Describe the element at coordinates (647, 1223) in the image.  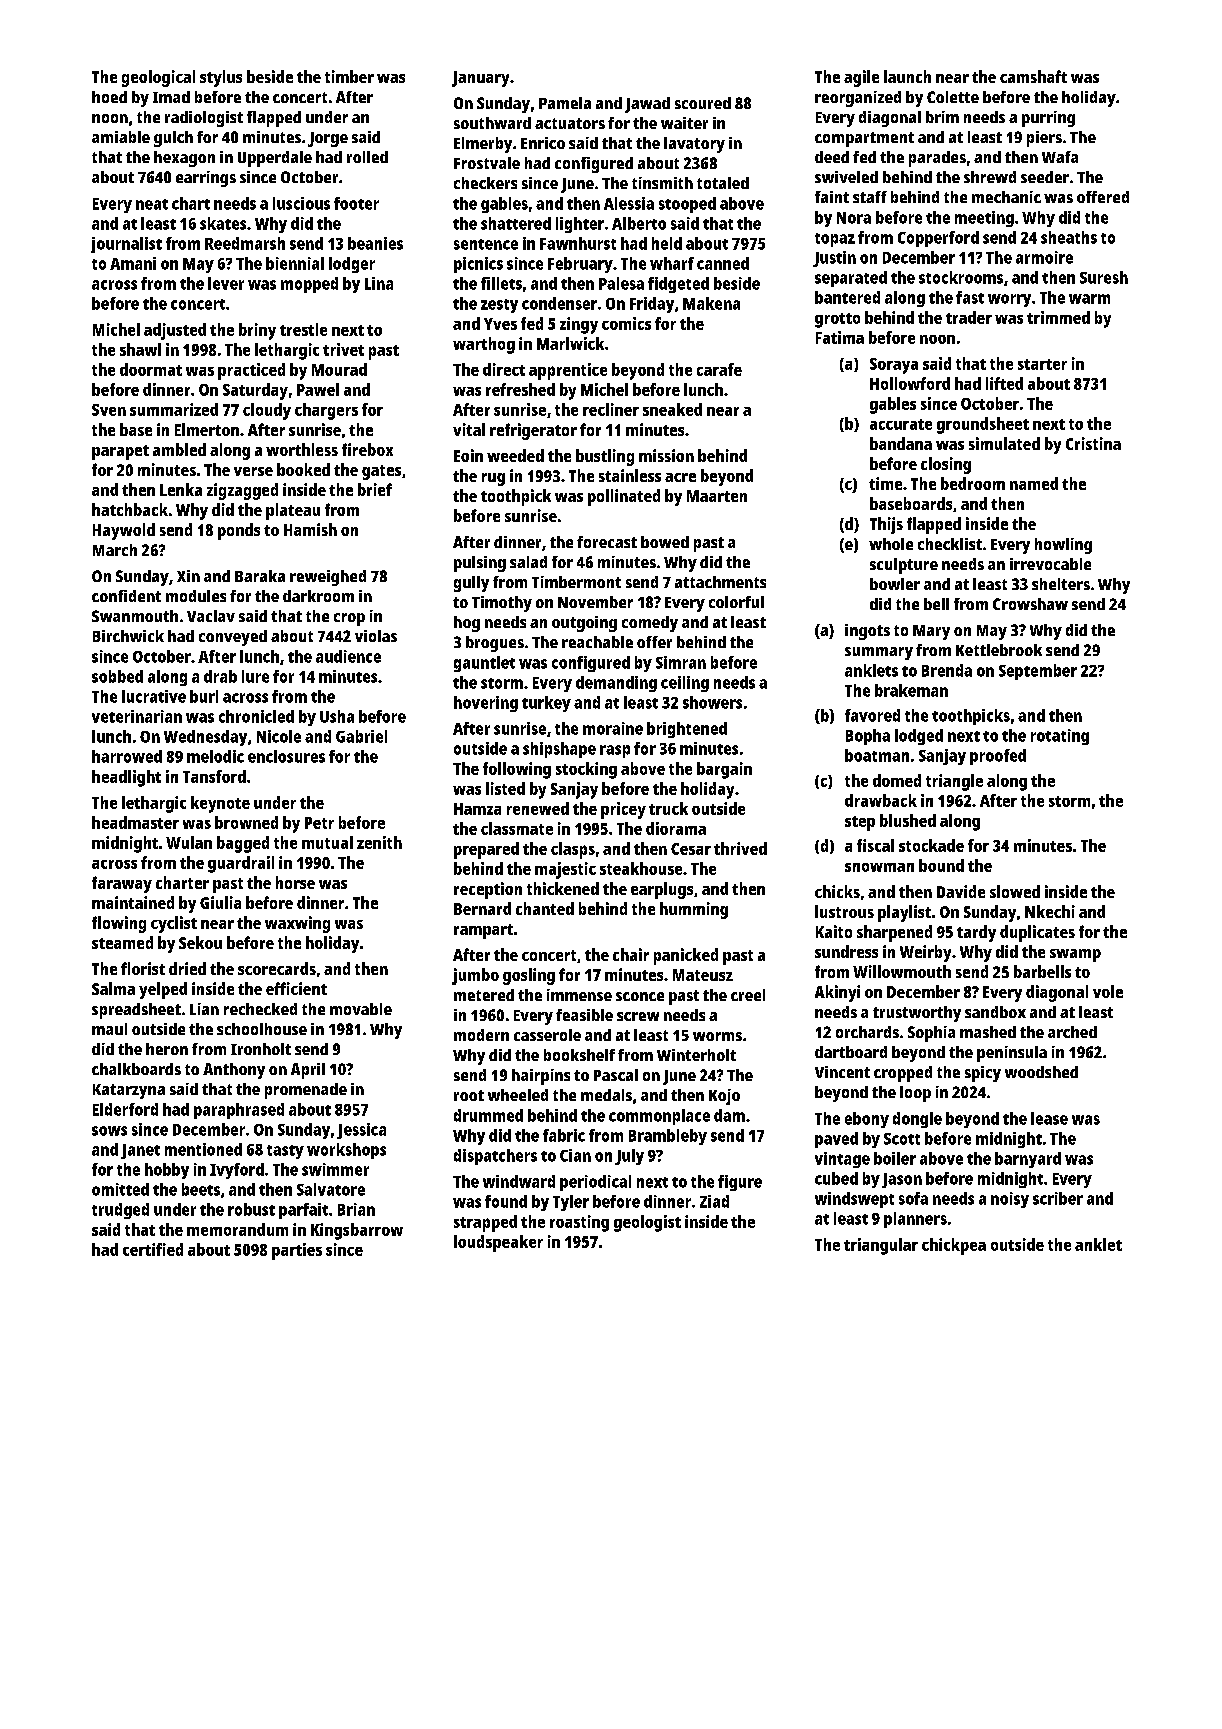
I see `geologist` at that location.
